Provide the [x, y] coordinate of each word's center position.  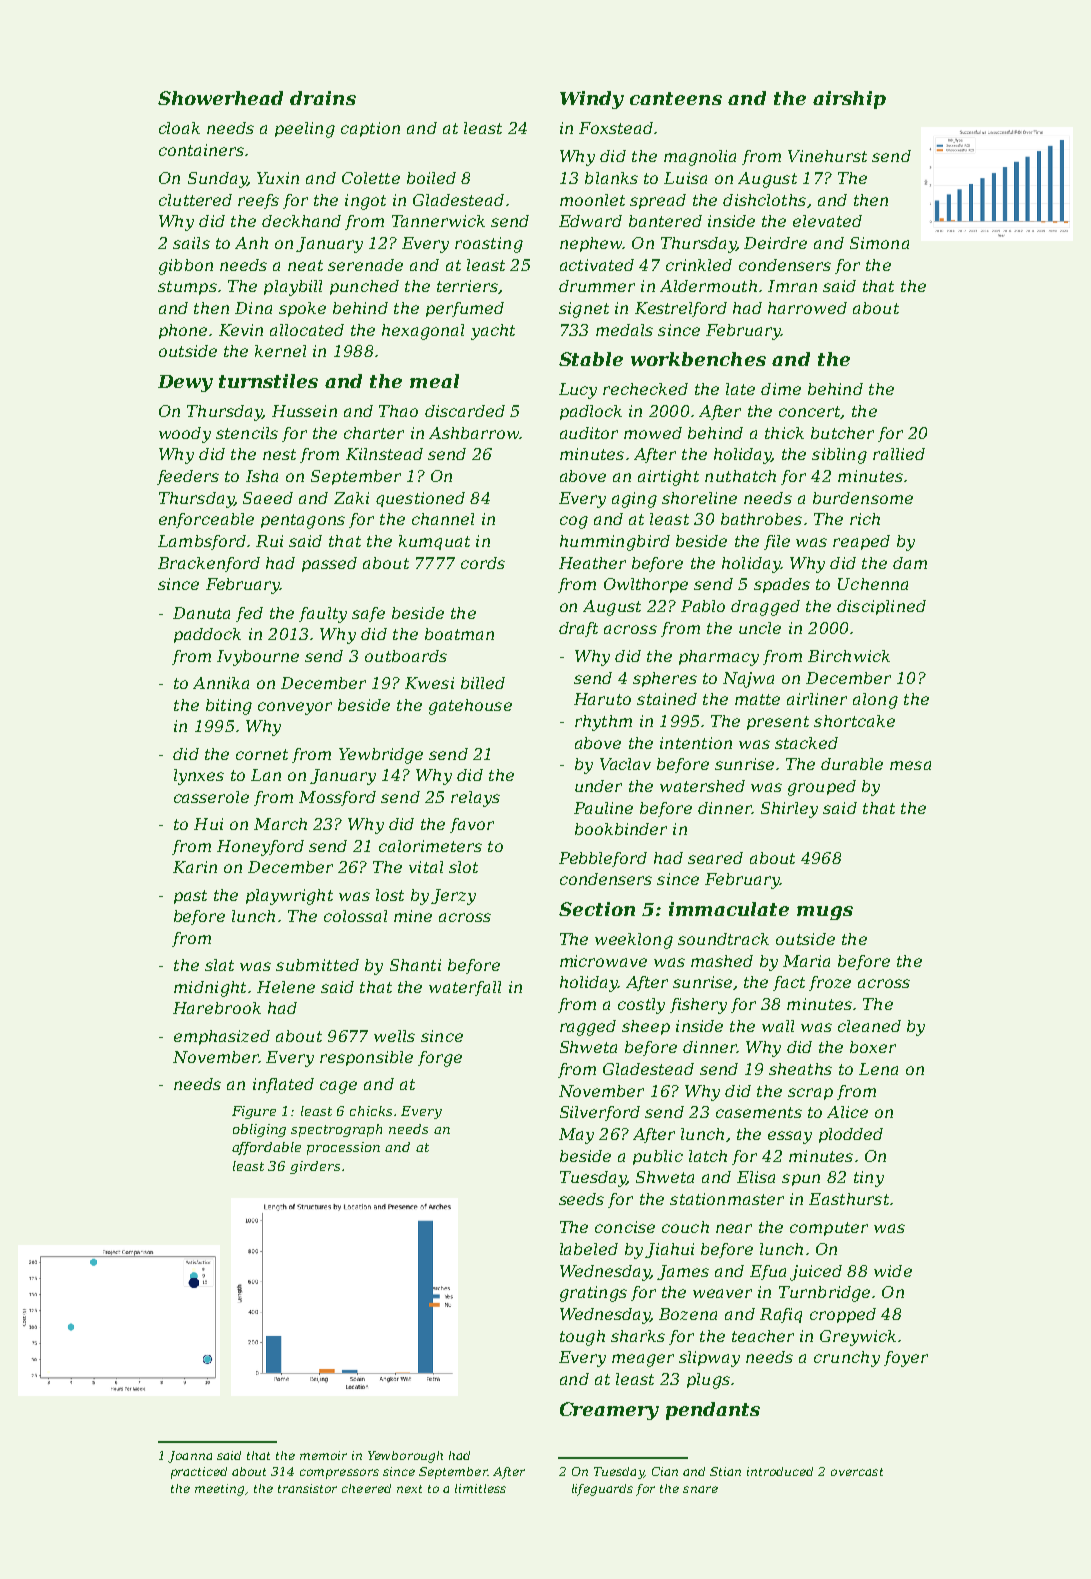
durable [852, 764]
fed [249, 614]
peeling [305, 130]
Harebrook [217, 1008]
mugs [825, 913]
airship [849, 100]
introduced [780, 1471]
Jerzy [453, 897]
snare [700, 1489]
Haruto [602, 699]
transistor [307, 1488]
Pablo [703, 606]
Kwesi [429, 683]
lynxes [199, 777]
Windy [592, 100]
